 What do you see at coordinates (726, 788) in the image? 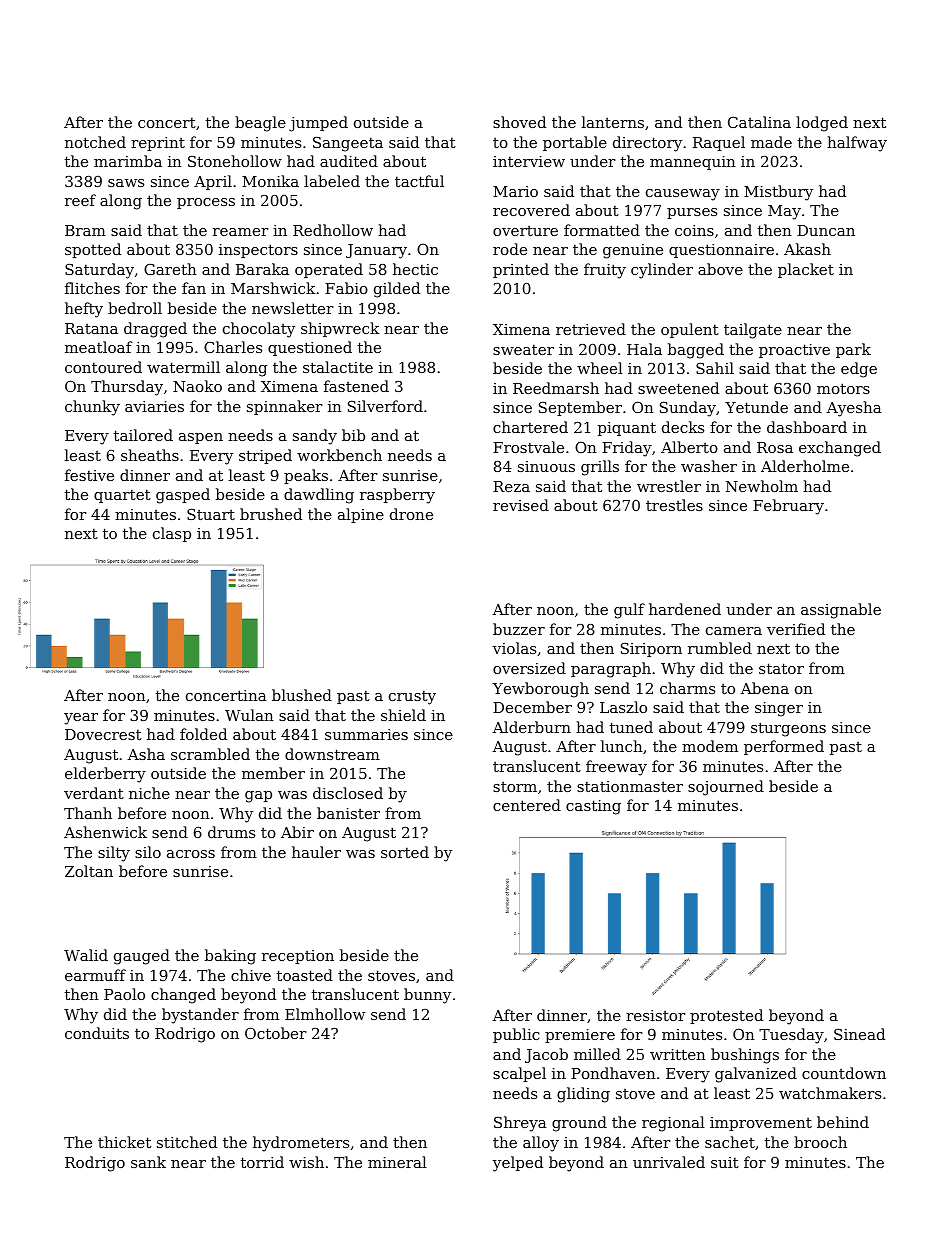
I see `sojourned` at bounding box center [726, 788].
